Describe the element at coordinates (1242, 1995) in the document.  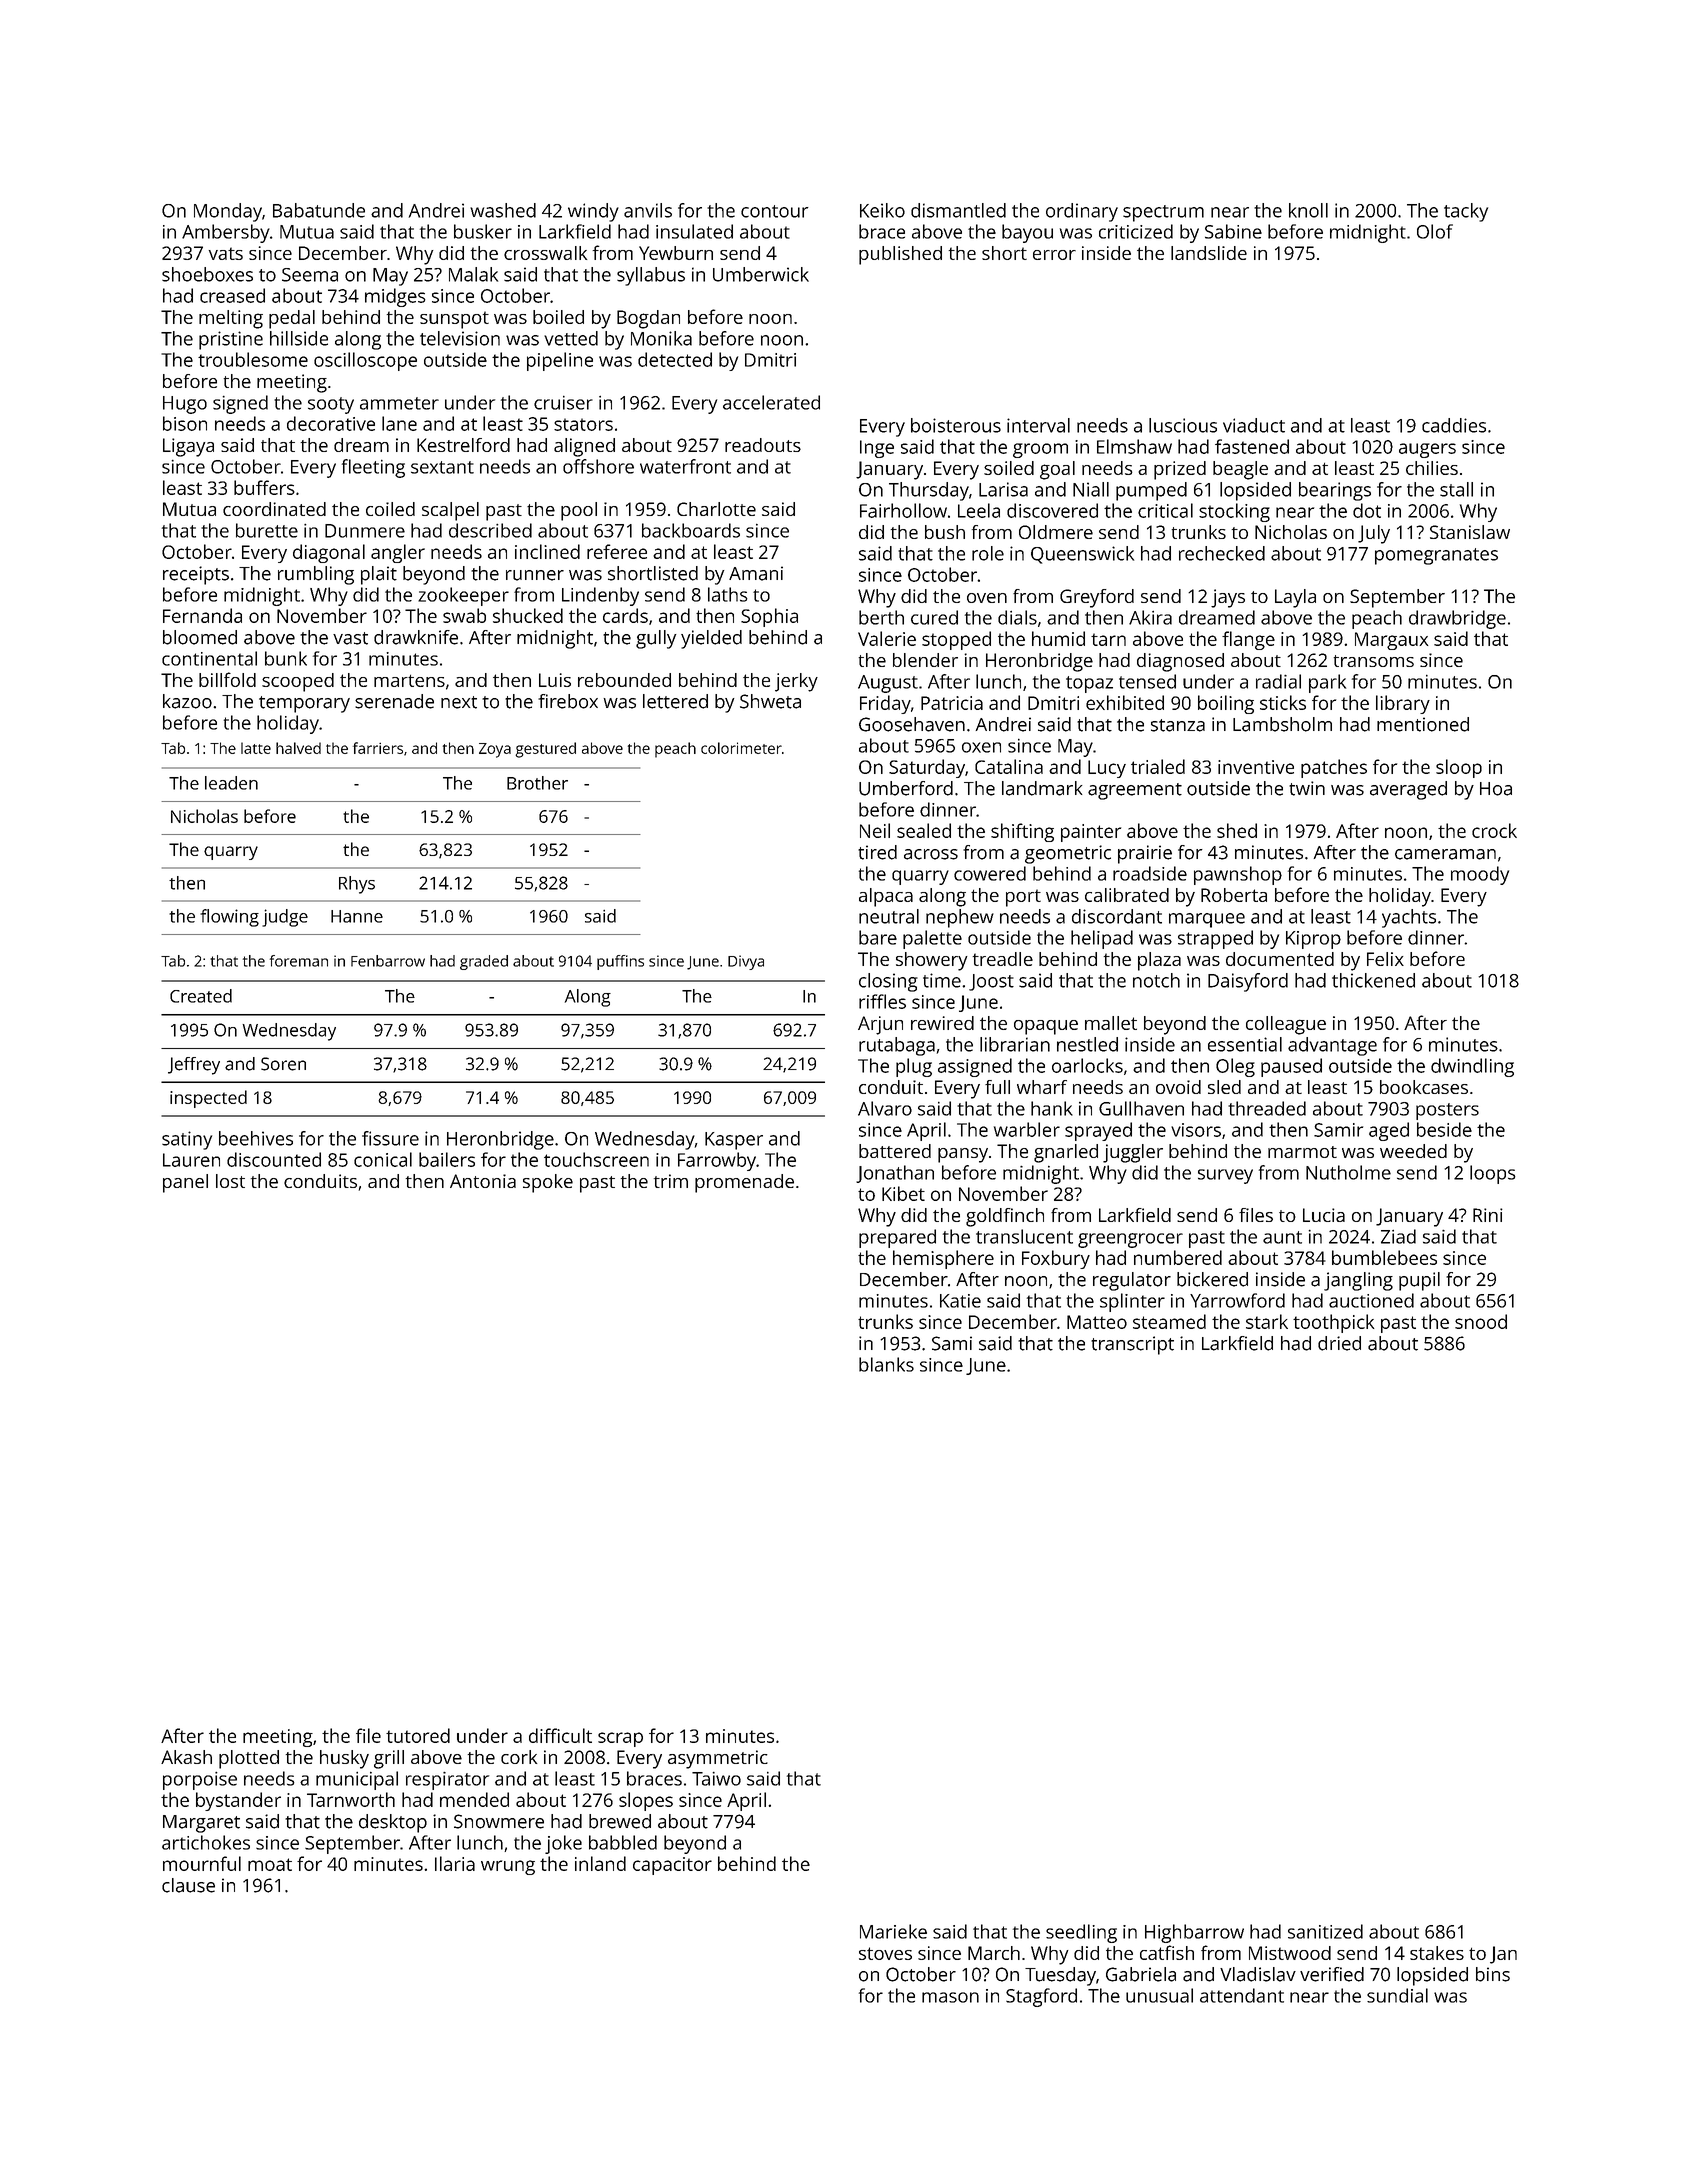
I see `attendant` at that location.
